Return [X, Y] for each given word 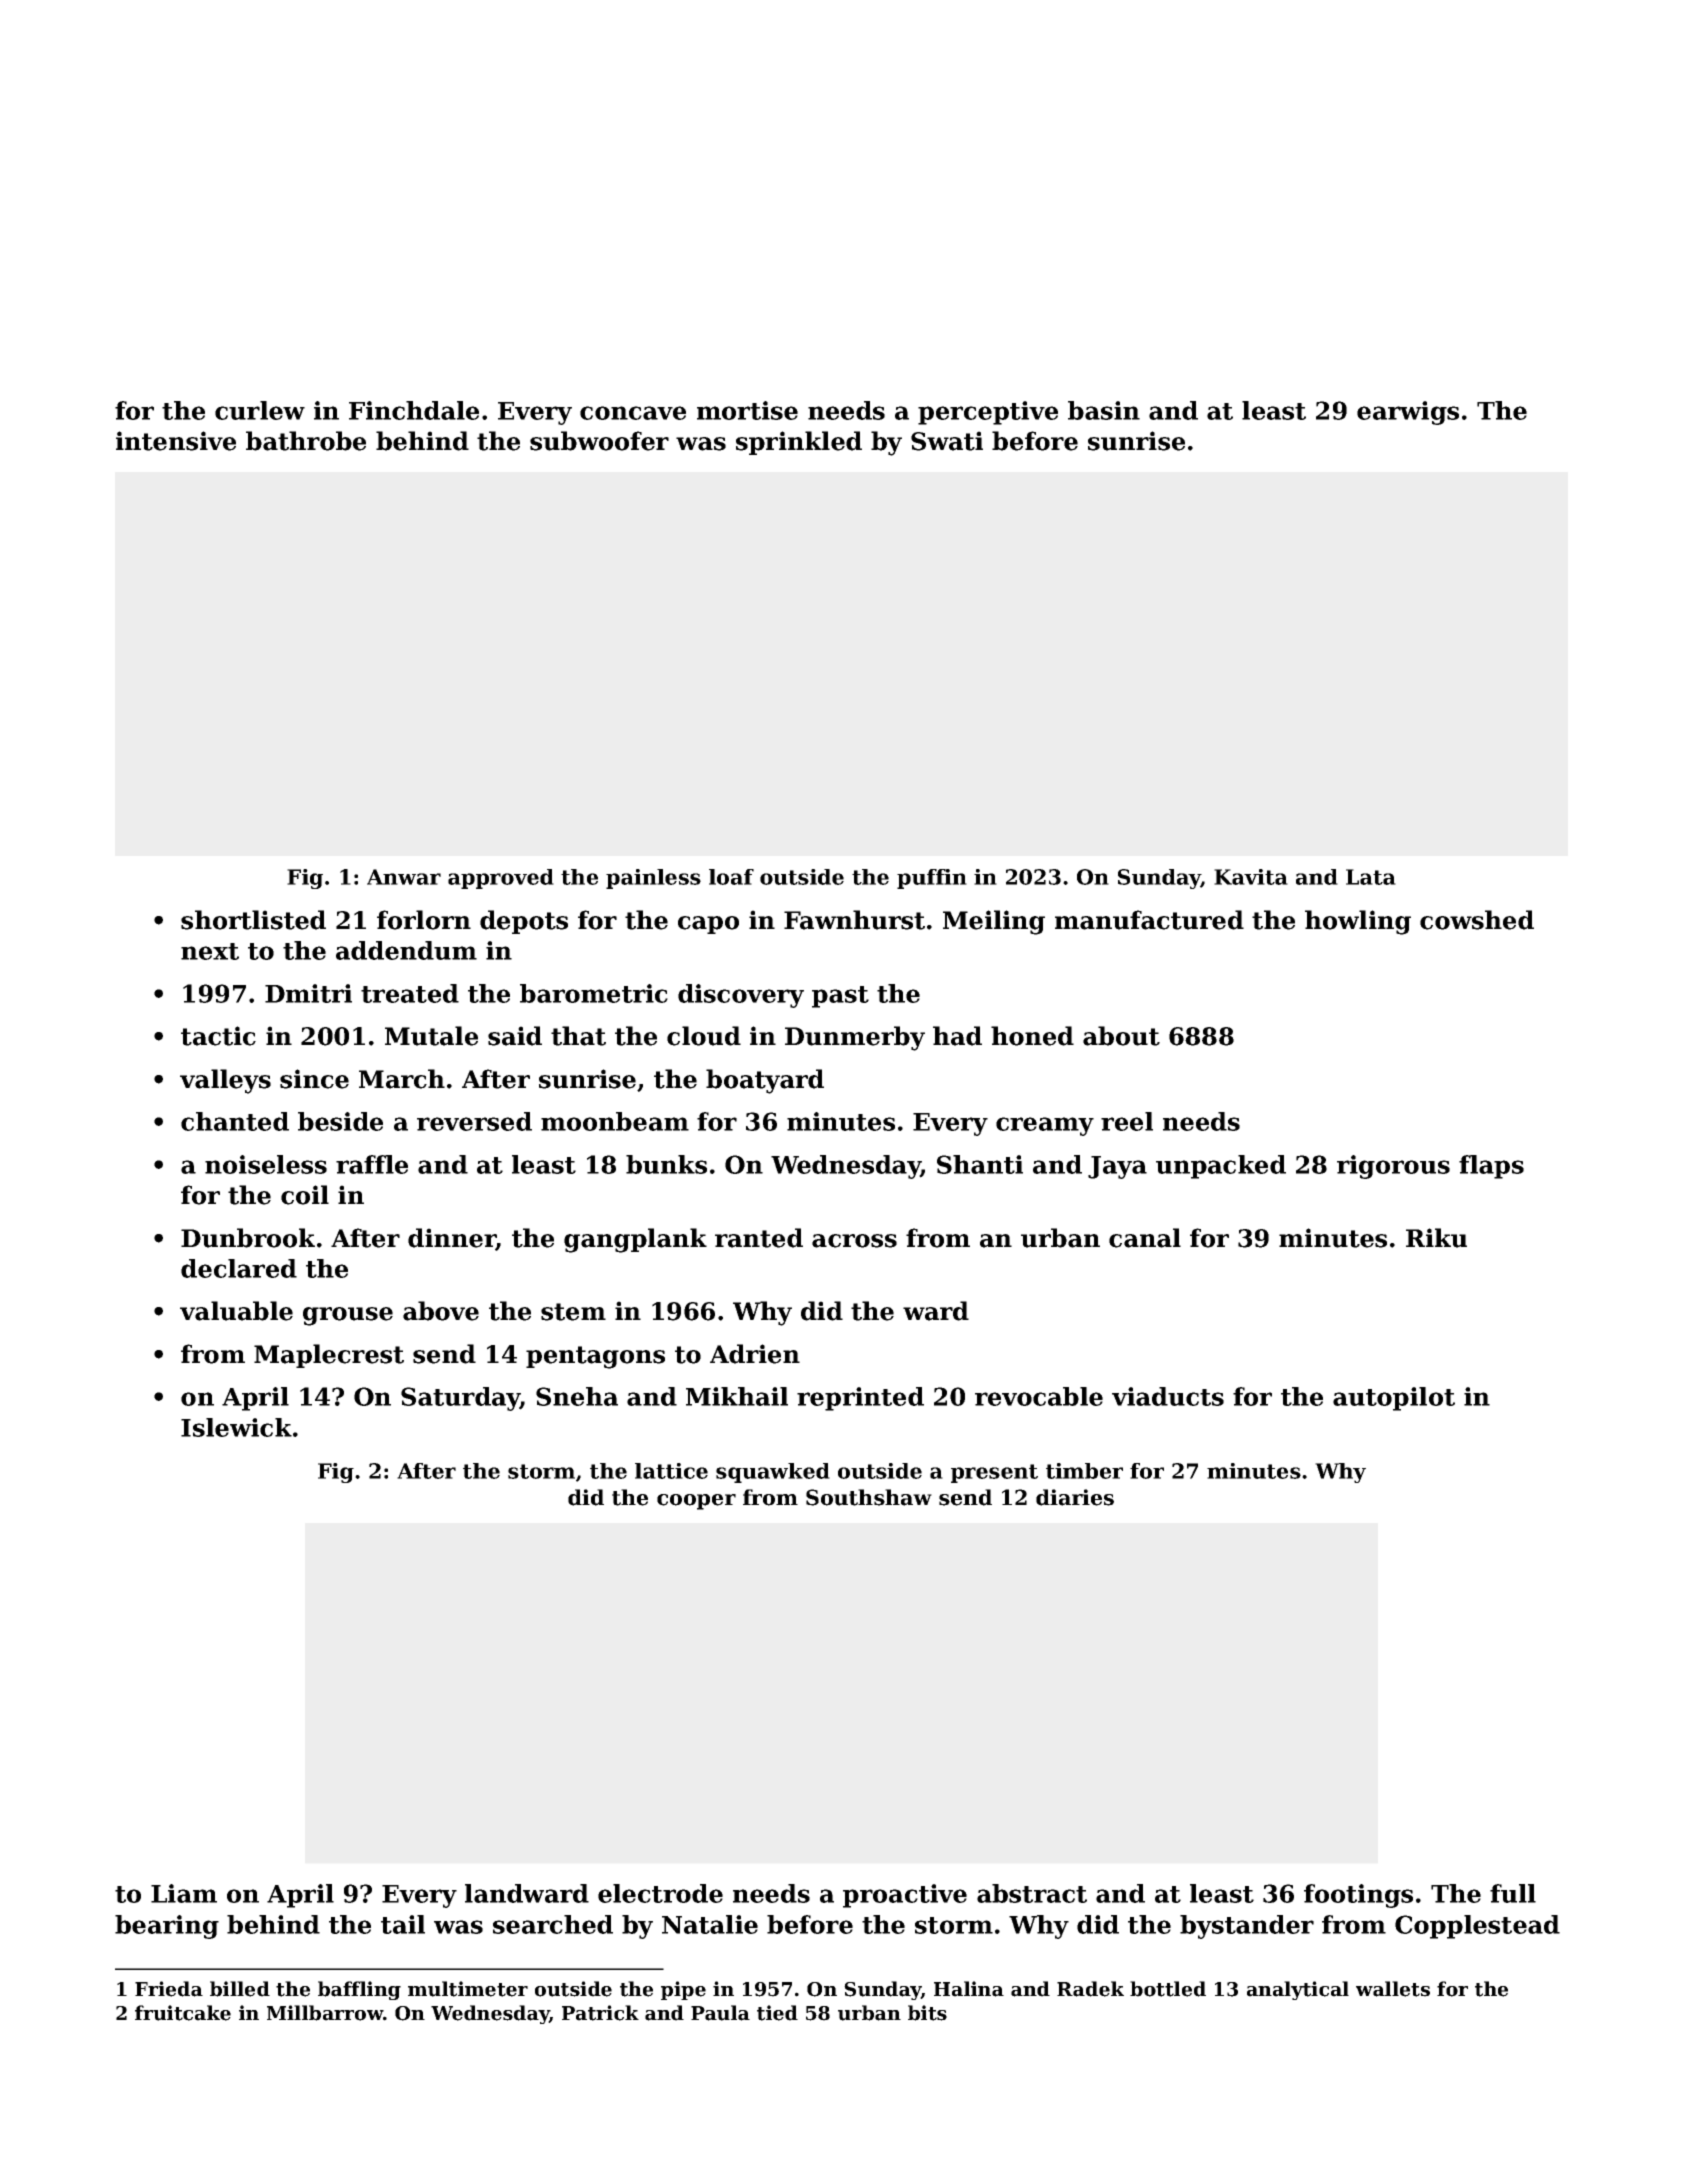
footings [1358, 1896]
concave [633, 413]
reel [1127, 1121]
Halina [969, 1989]
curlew [260, 410]
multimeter [468, 1989]
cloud [704, 1036]
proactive [905, 1896]
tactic [218, 1036]
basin [1104, 410]
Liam [184, 1893]
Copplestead [1477, 1927]
